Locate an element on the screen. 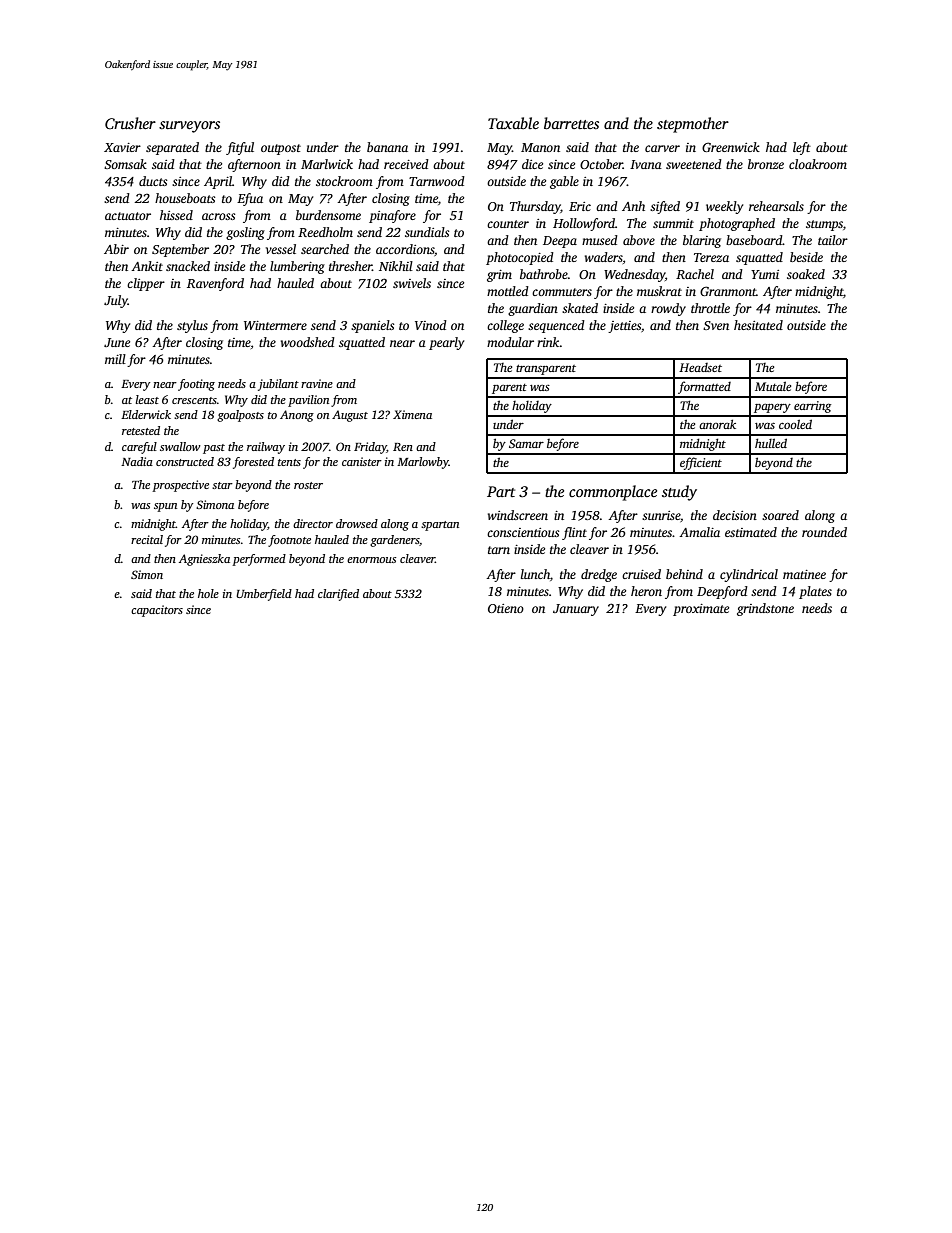  recital is located at coordinates (147, 539).
